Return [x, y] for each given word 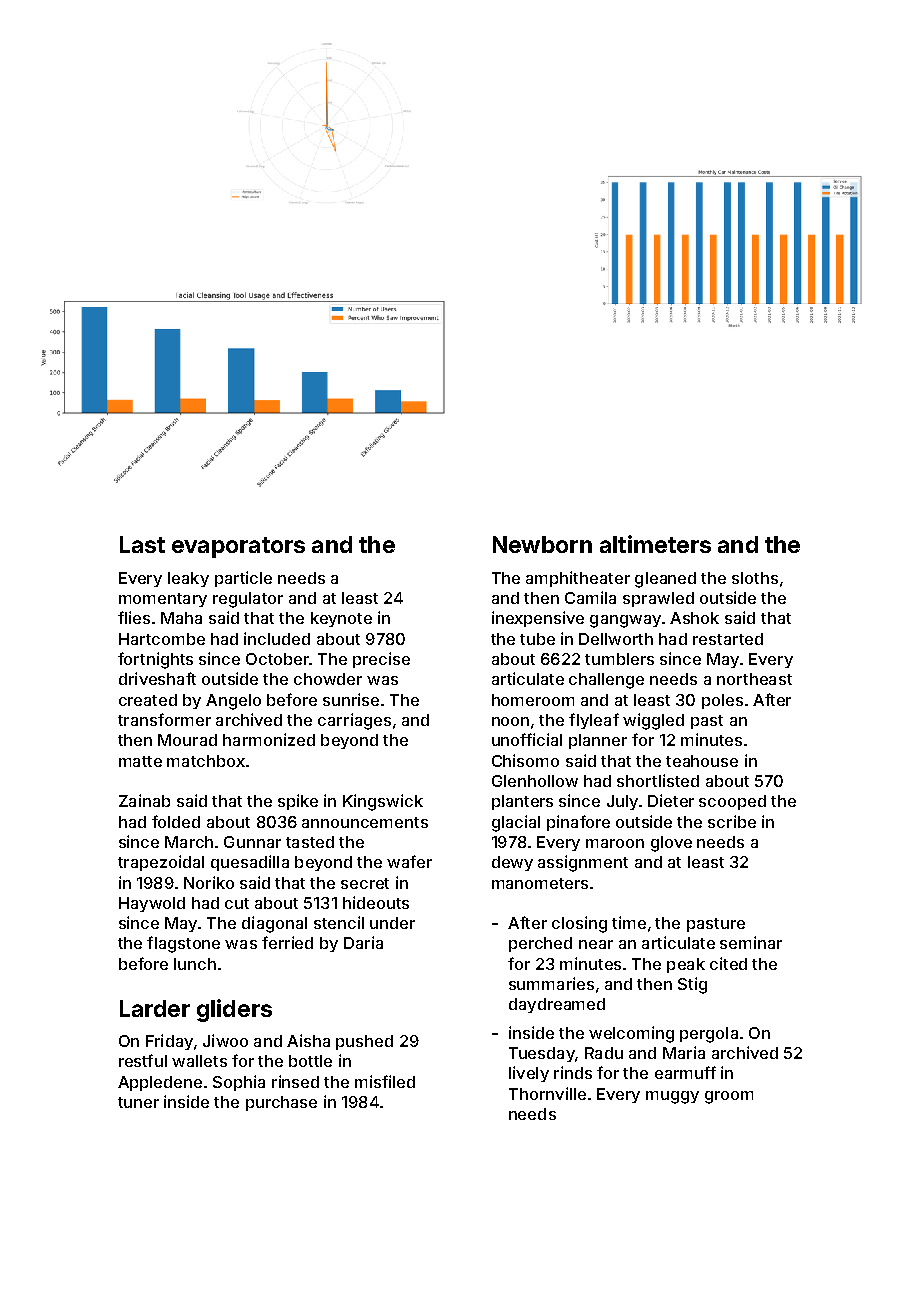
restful [143, 1060]
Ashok [694, 618]
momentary [163, 600]
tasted [310, 842]
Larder [155, 1008]
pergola [709, 1035]
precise [381, 660]
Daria [363, 942]
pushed [364, 1042]
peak [686, 965]
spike [298, 802]
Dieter [671, 800]
